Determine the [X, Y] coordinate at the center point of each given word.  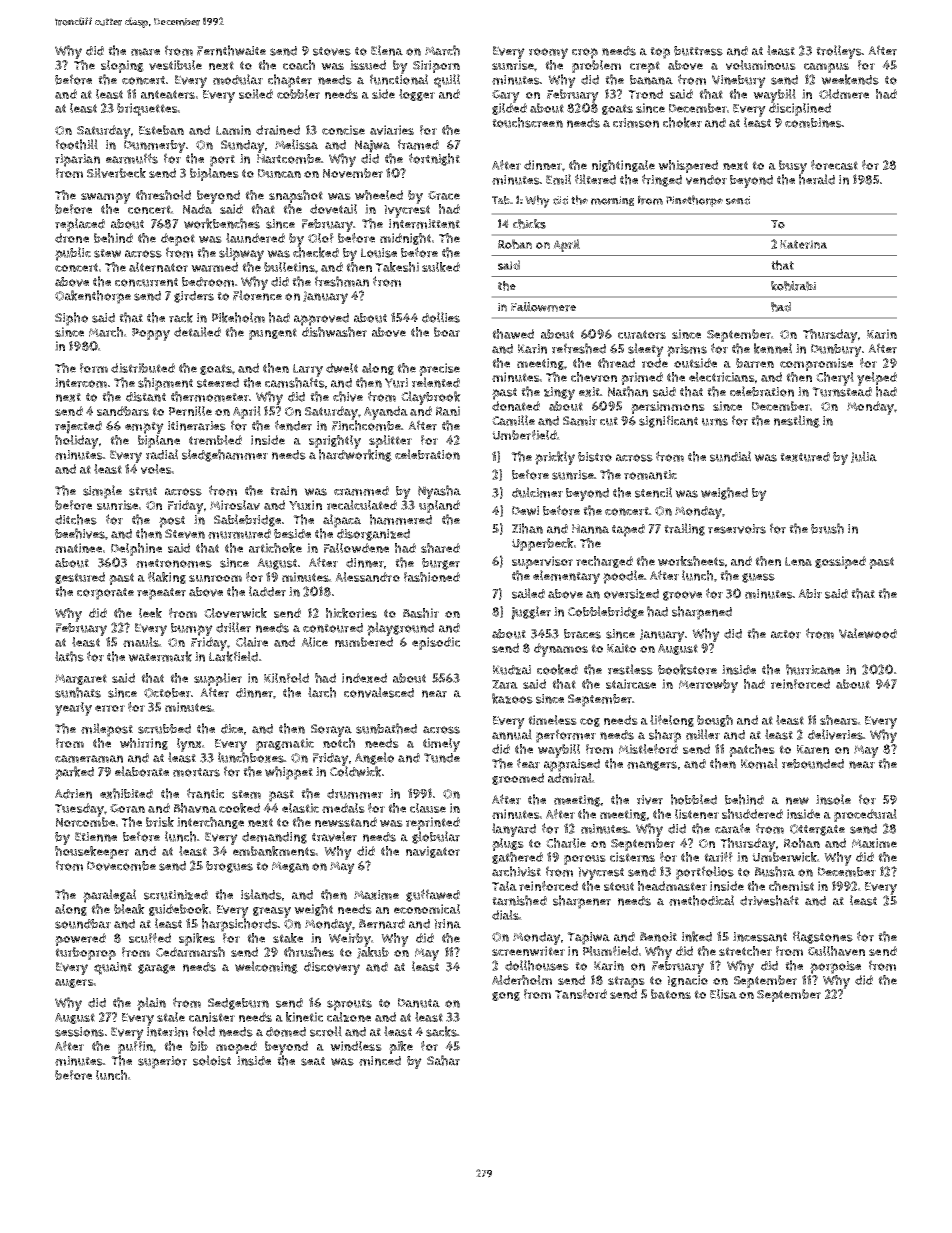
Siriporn [436, 66]
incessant [760, 937]
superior [162, 1062]
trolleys [839, 52]
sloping [122, 66]
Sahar [443, 1060]
